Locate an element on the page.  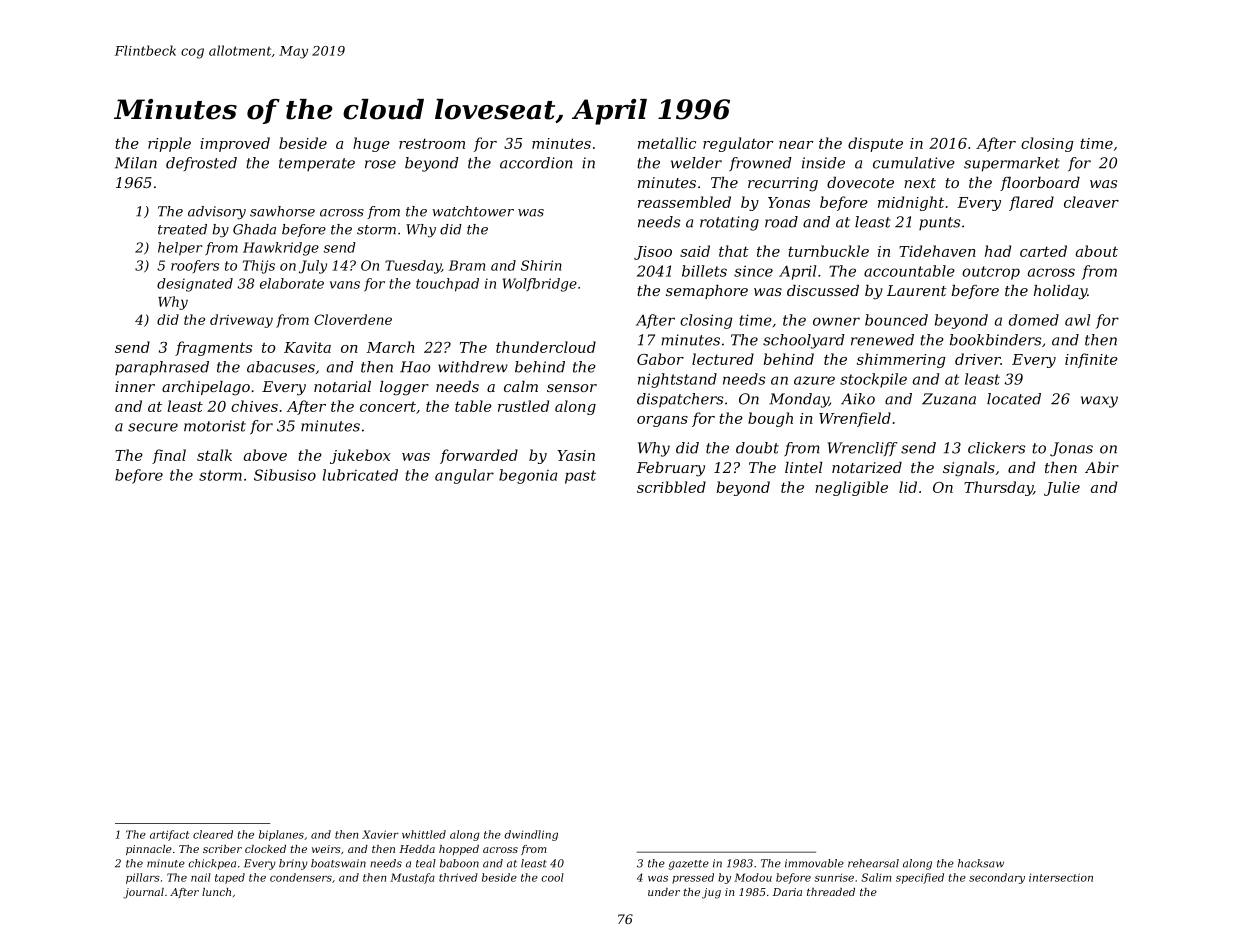
dispute is located at coordinates (875, 144).
